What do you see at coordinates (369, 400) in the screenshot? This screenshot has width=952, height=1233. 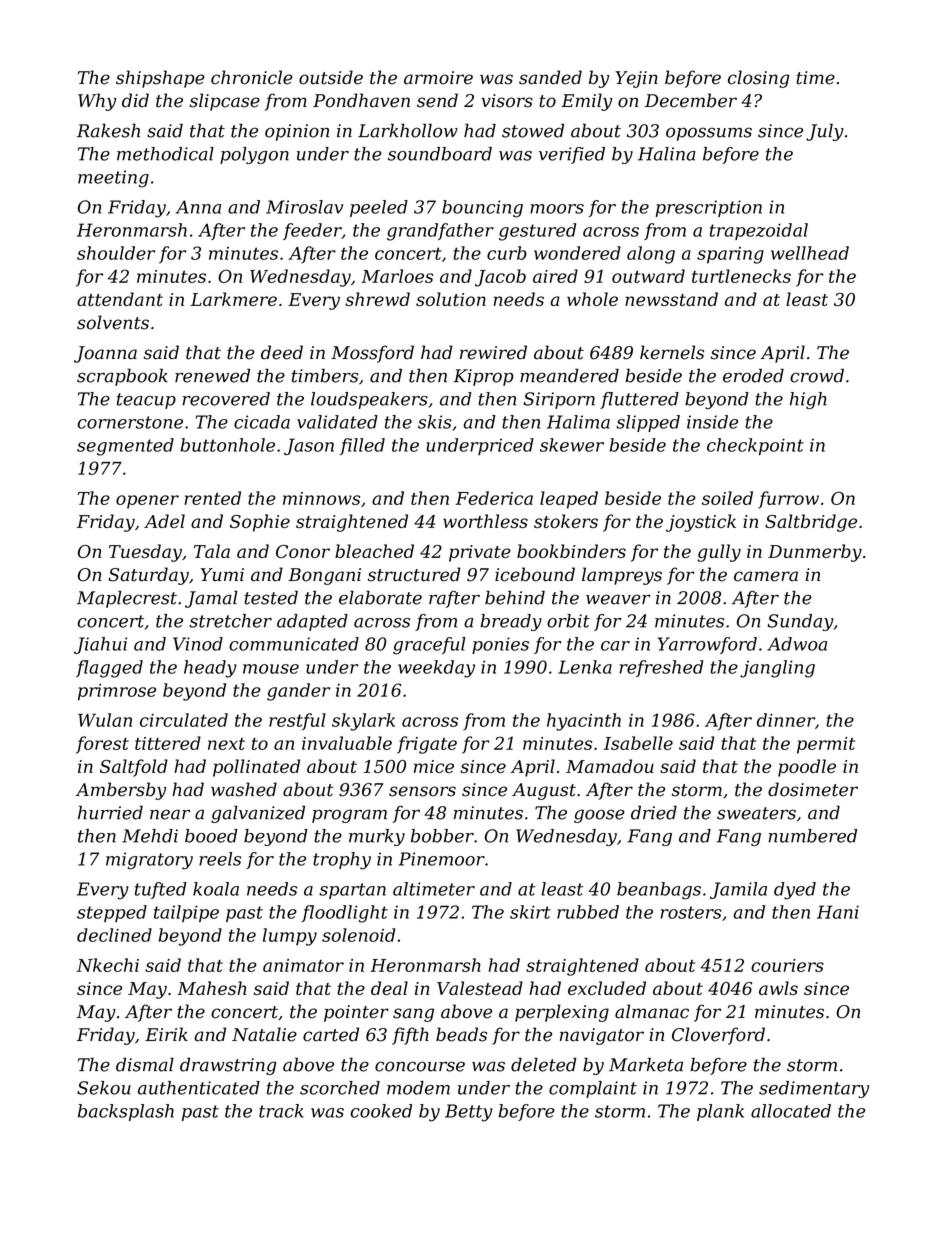 I see `loudspeakers` at bounding box center [369, 400].
